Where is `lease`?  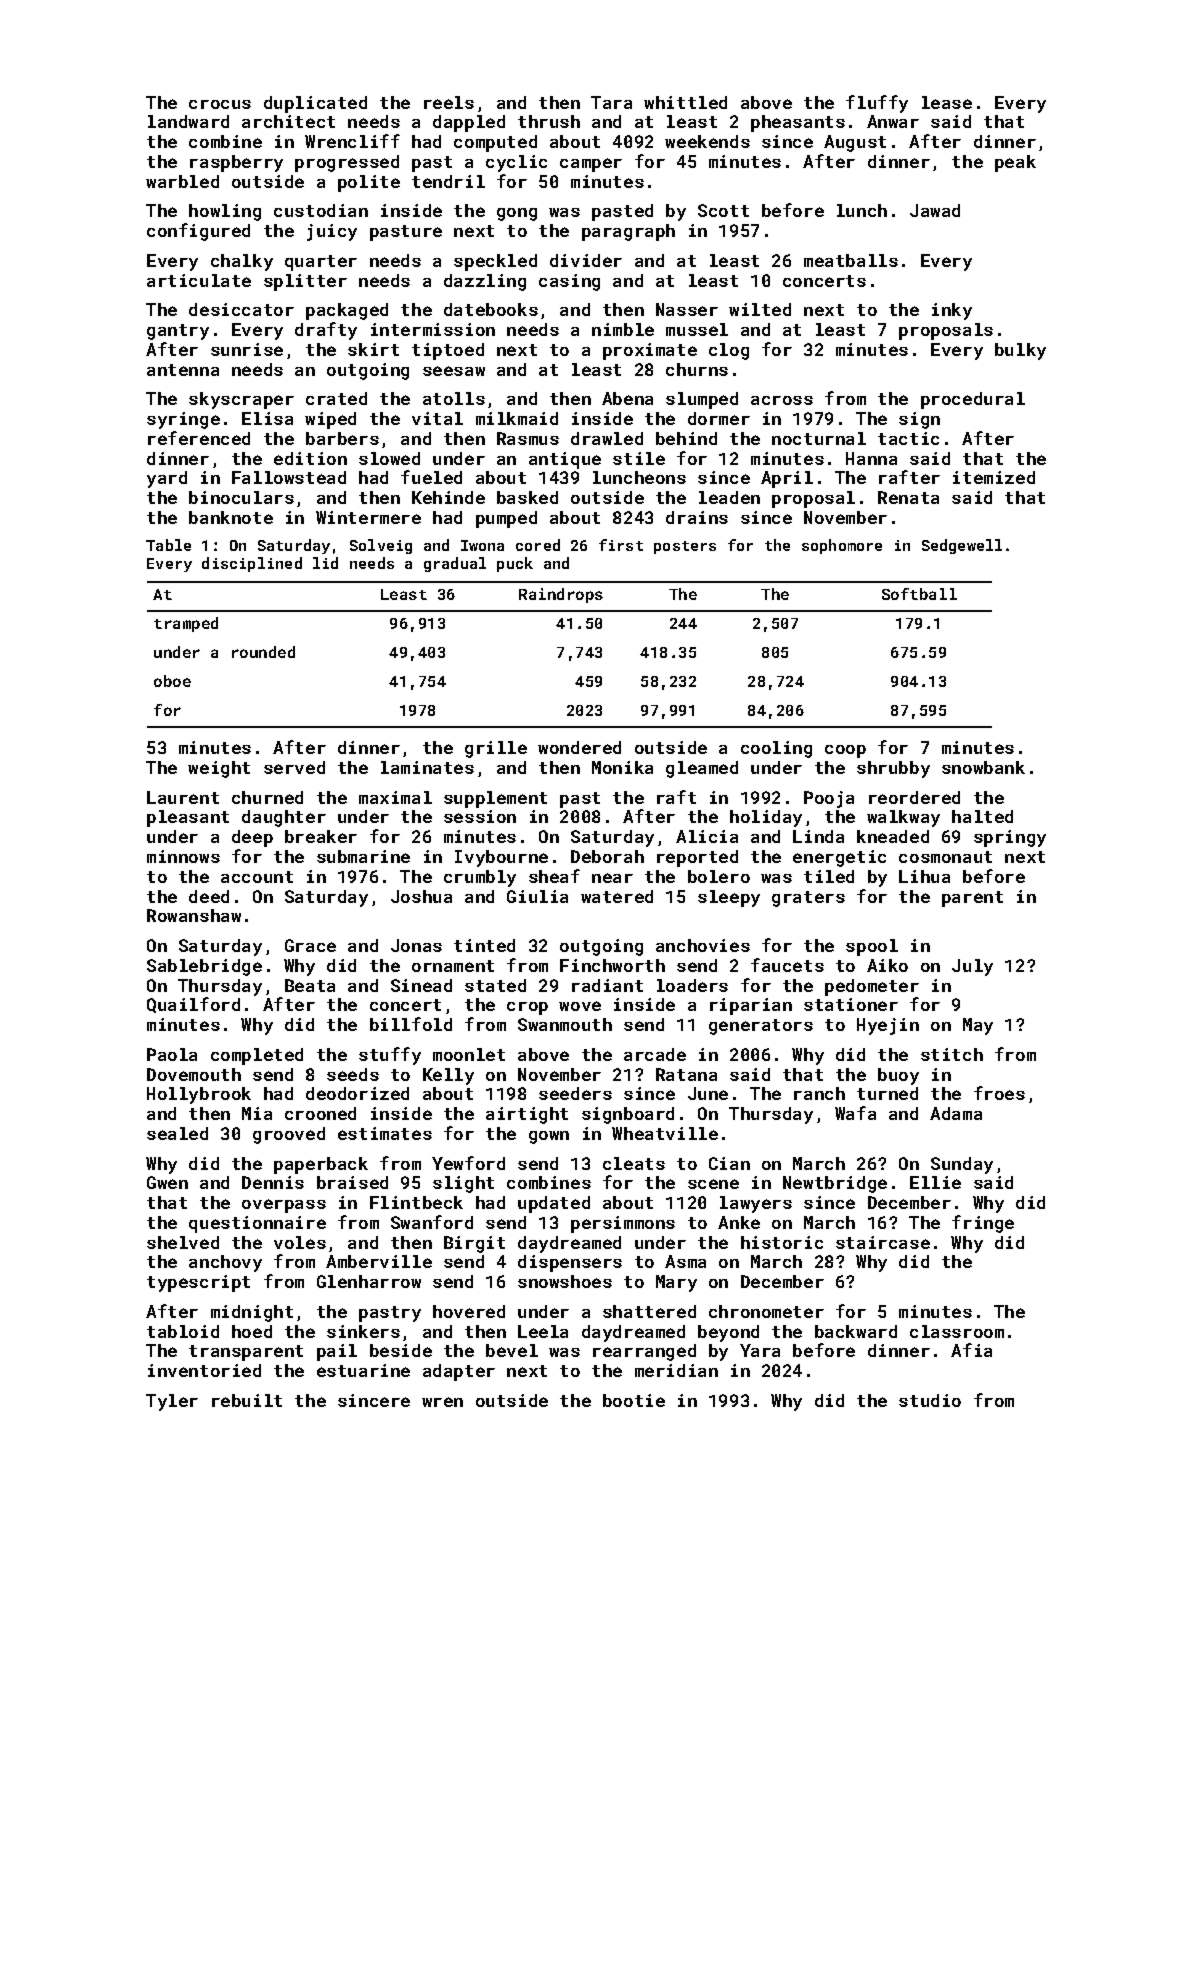 lease is located at coordinates (947, 102).
